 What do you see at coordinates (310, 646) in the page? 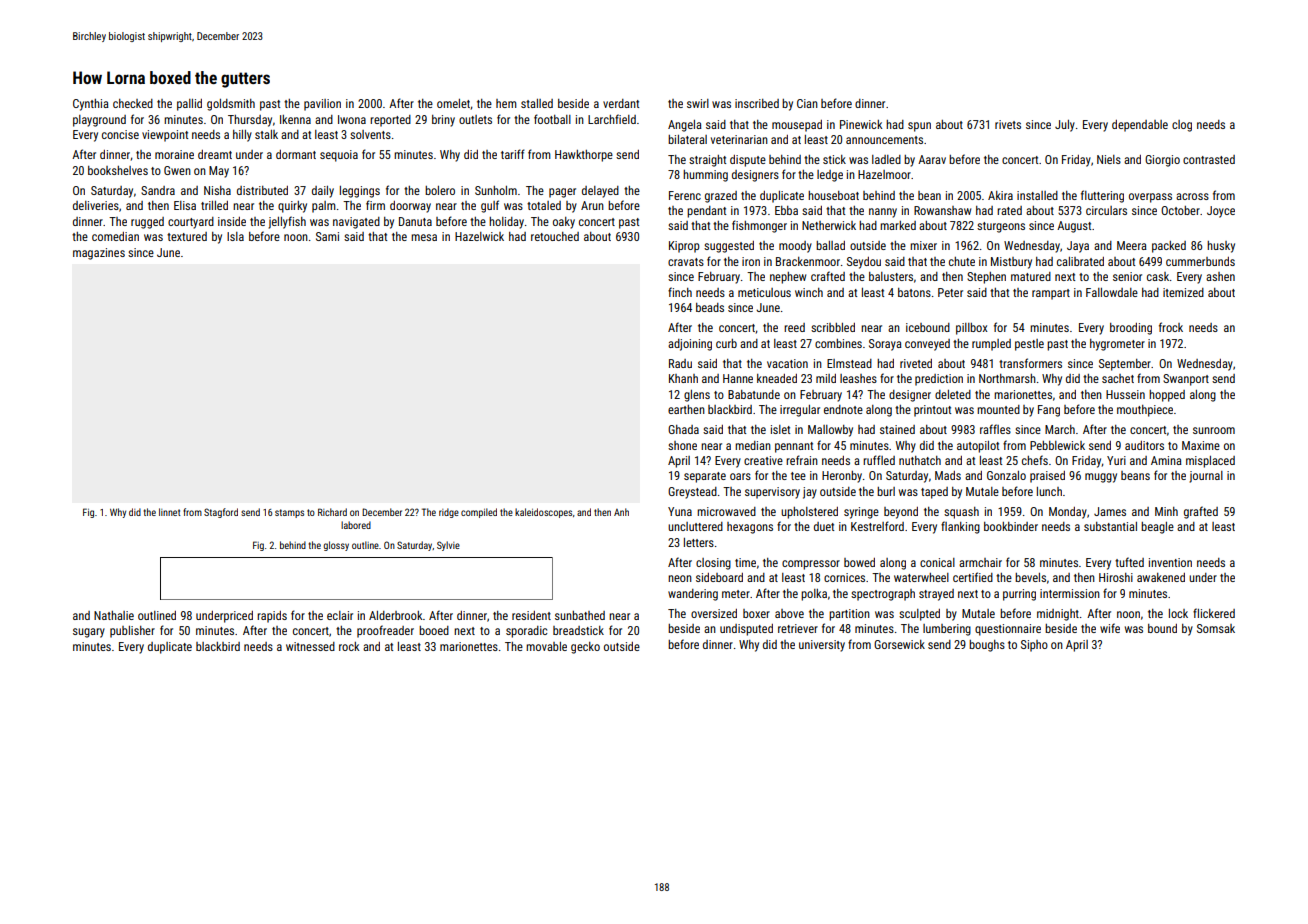
I see `witnessed` at bounding box center [310, 646].
